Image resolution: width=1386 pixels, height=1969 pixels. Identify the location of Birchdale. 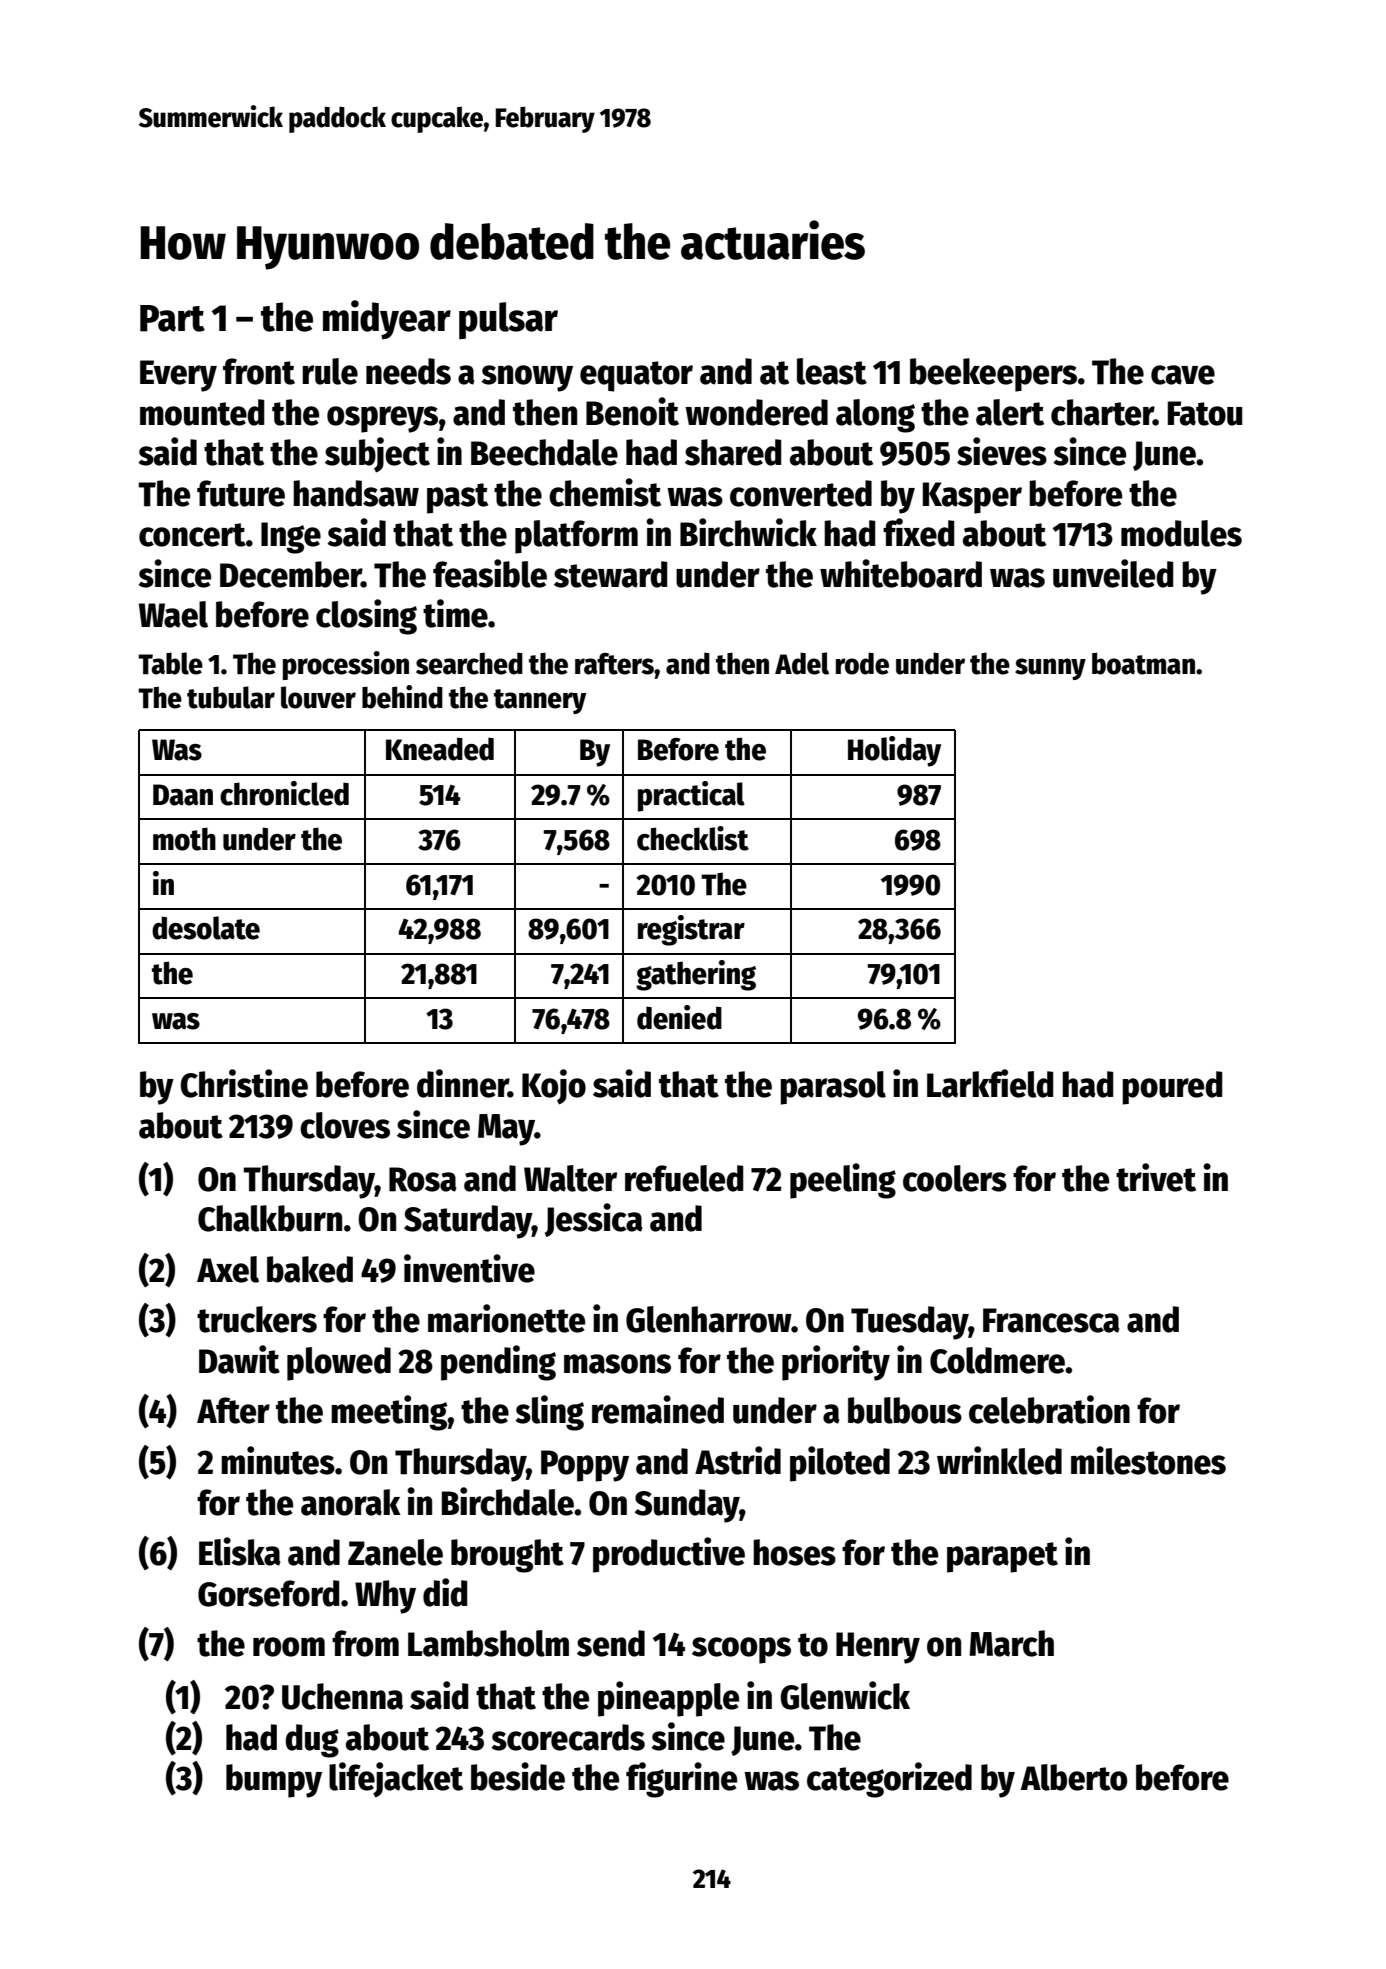
(508, 1501).
